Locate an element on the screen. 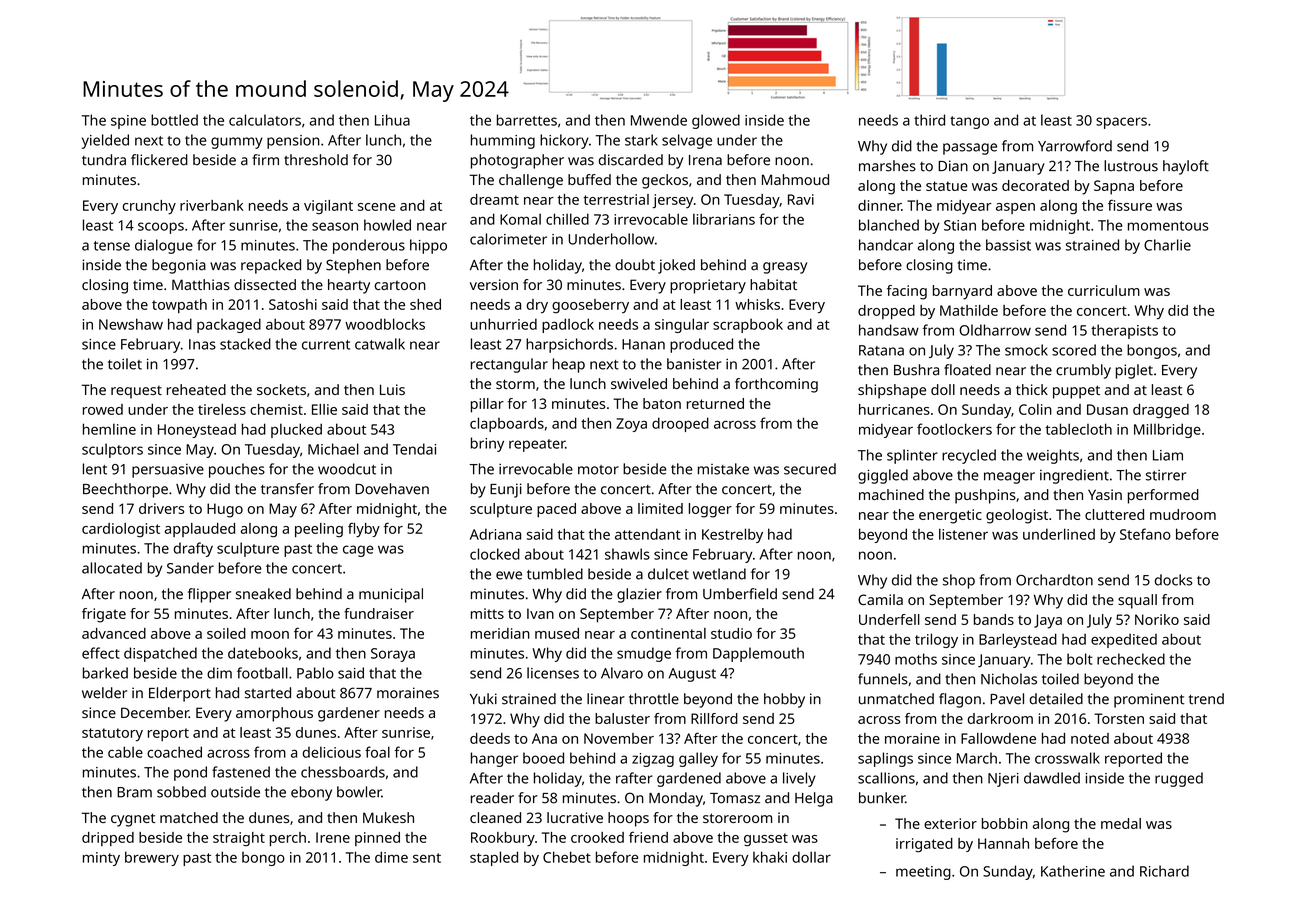 This screenshot has width=1308, height=924. spine is located at coordinates (128, 122).
